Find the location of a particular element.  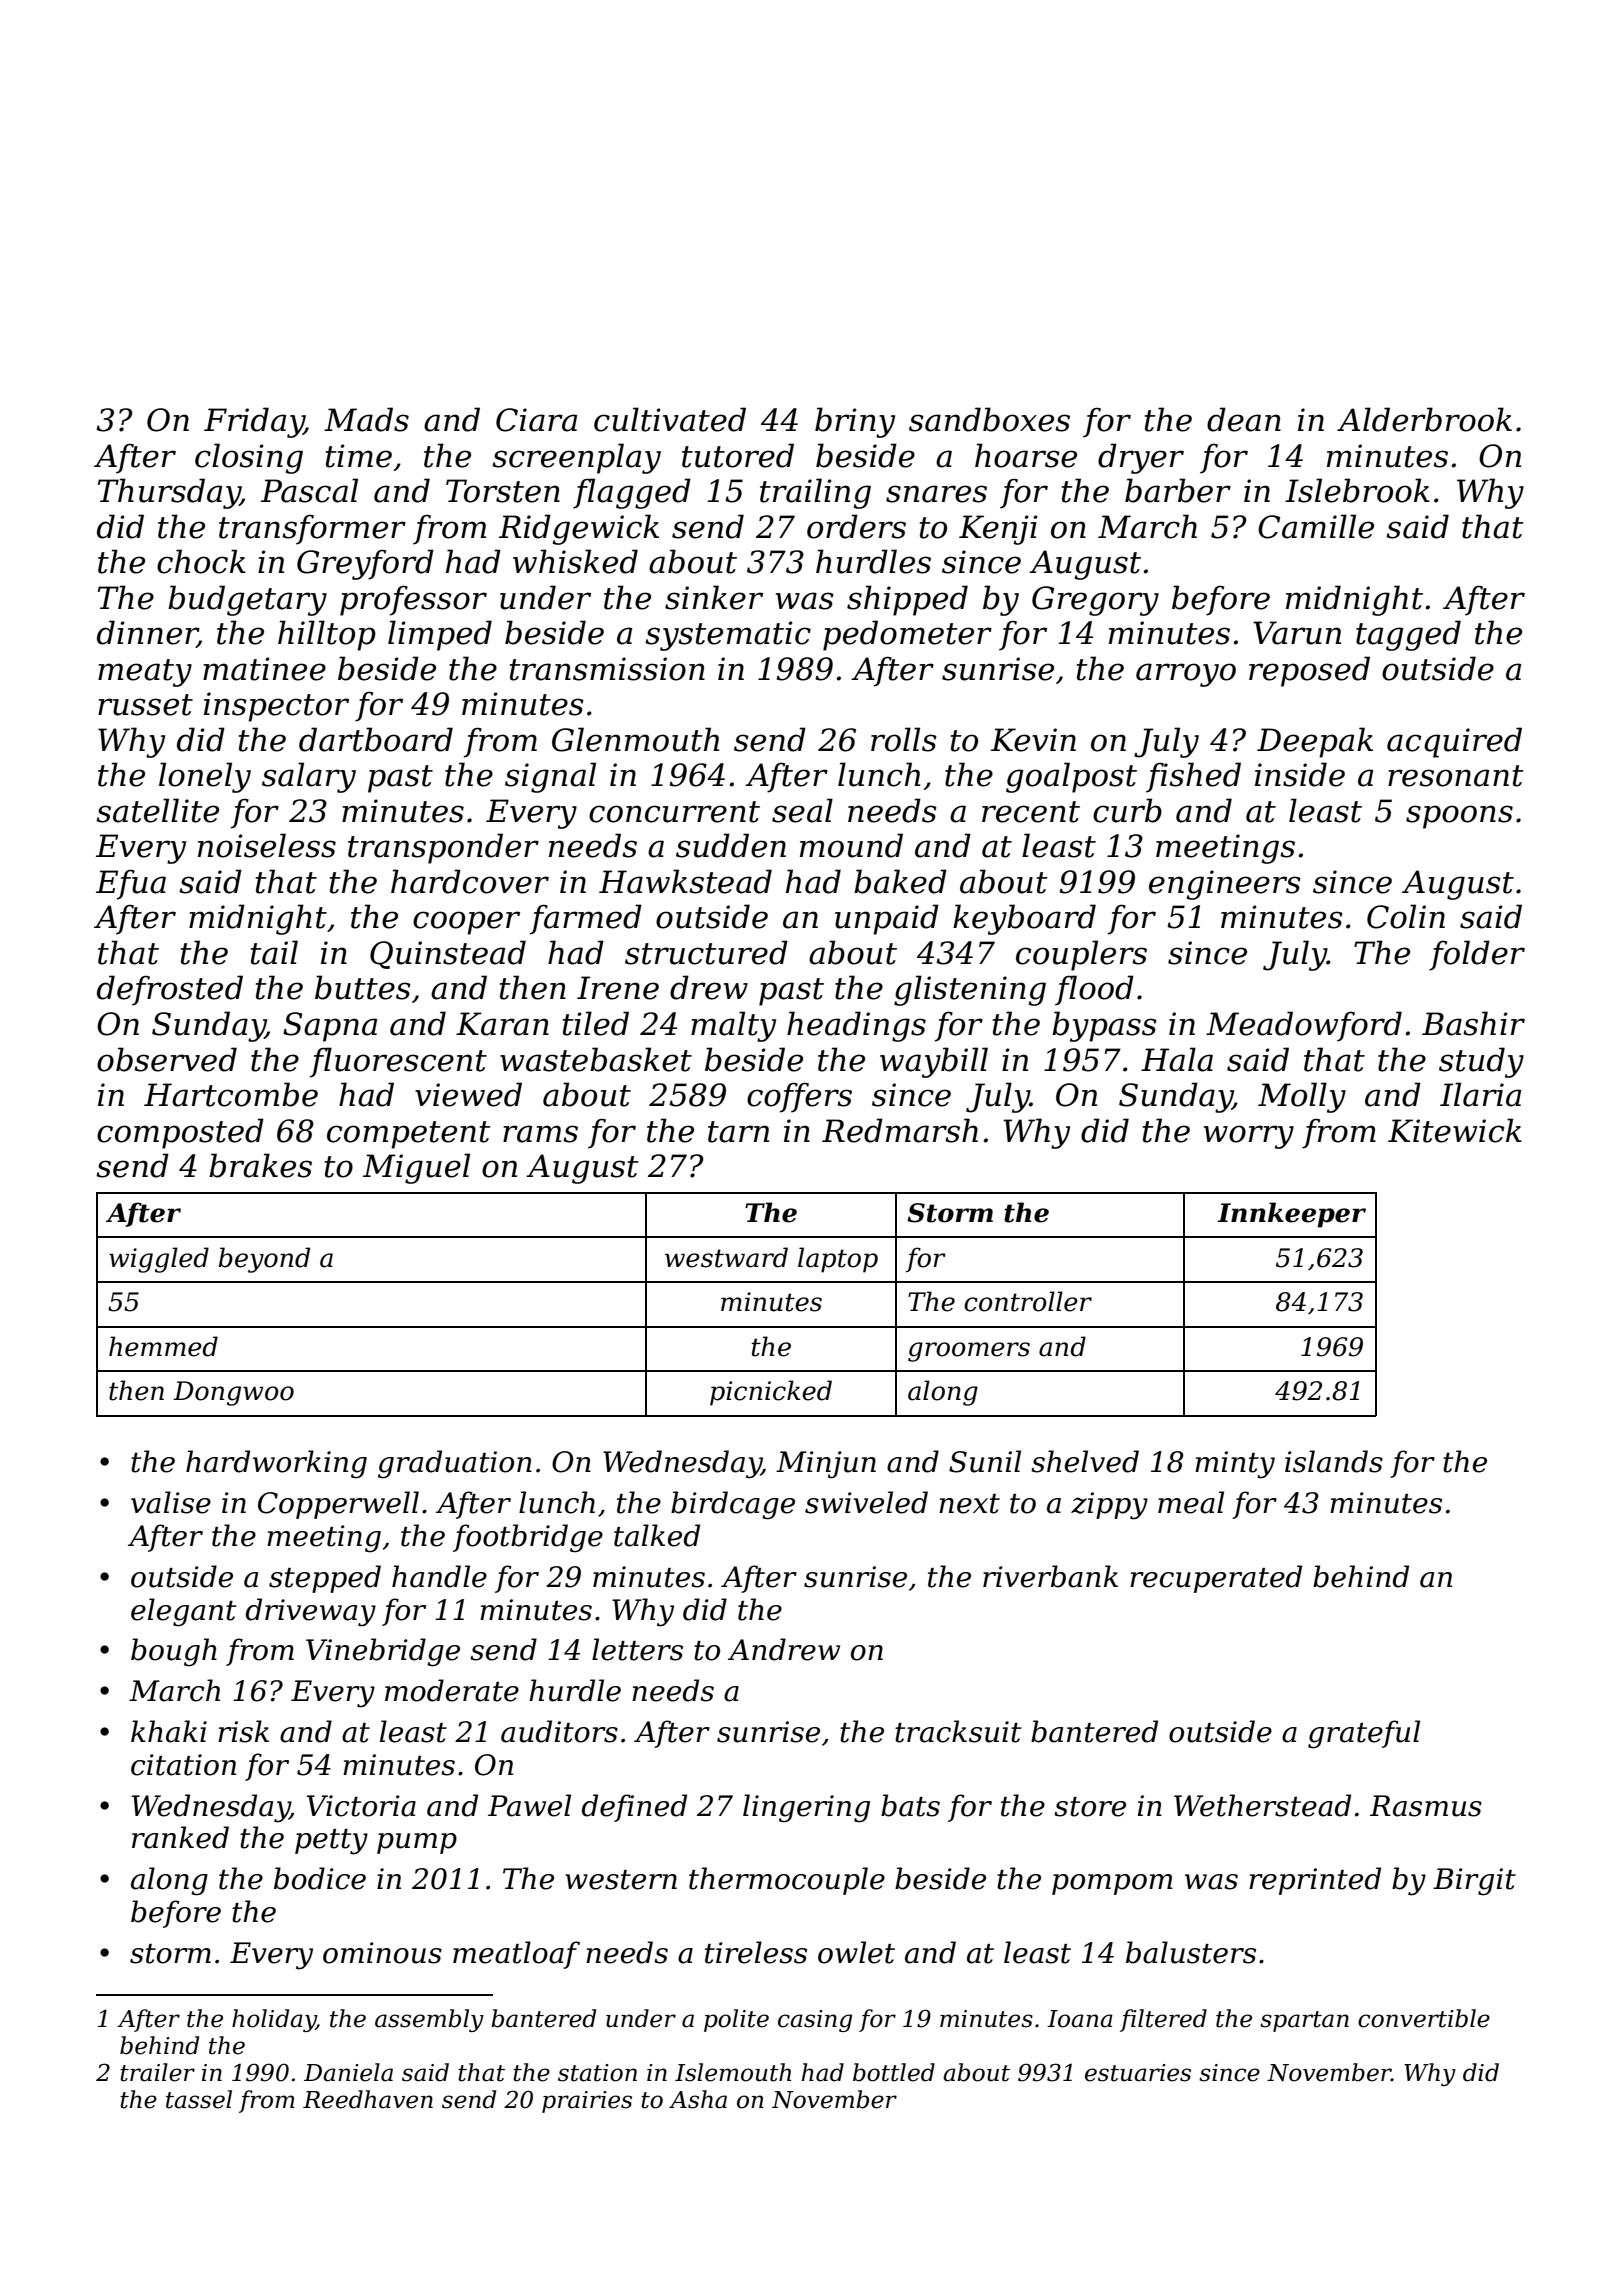

ranked is located at coordinates (180, 1837).
